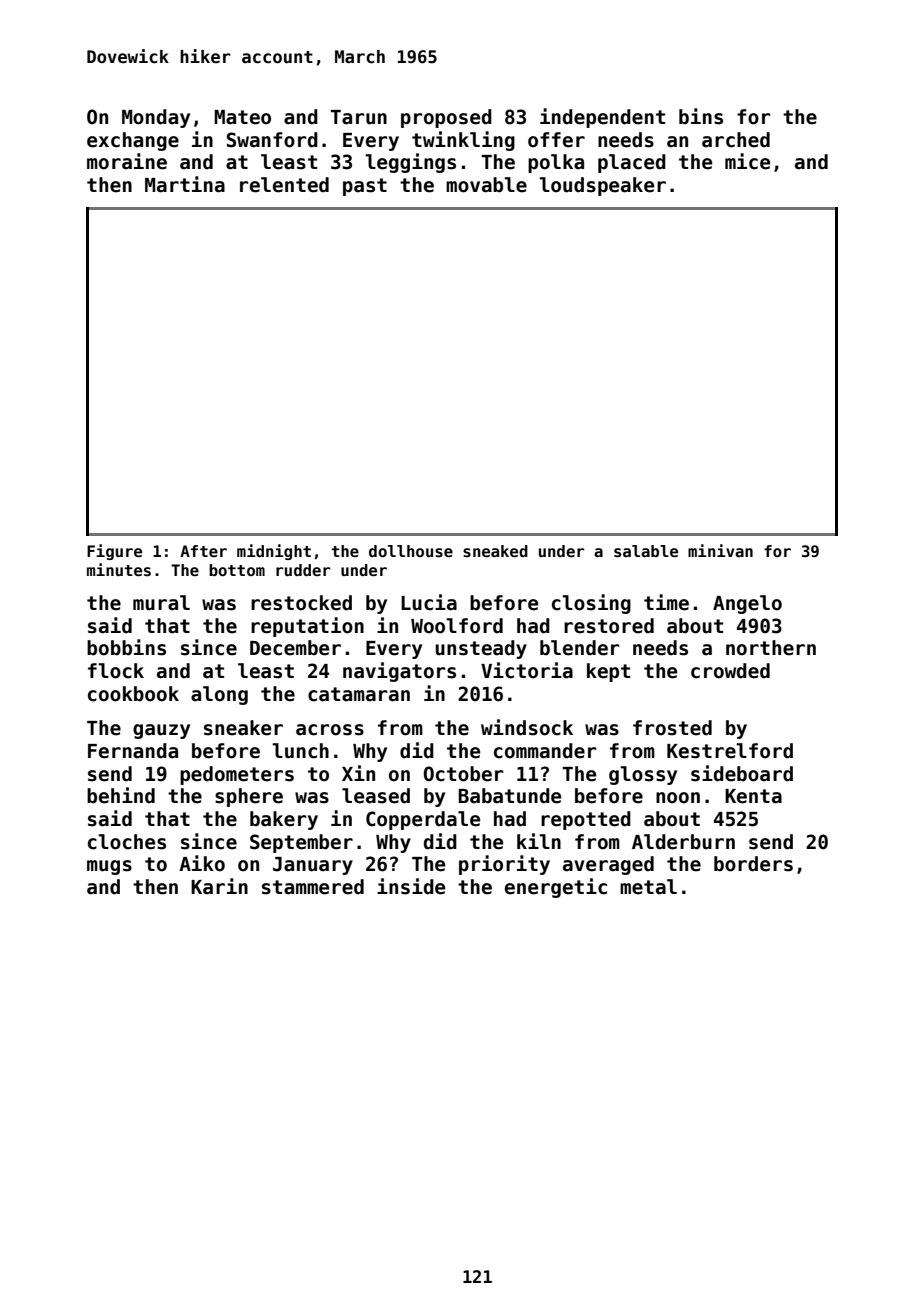 Image resolution: width=924 pixels, height=1311 pixels. Describe the element at coordinates (495, 551) in the screenshot. I see `sneaked` at that location.
